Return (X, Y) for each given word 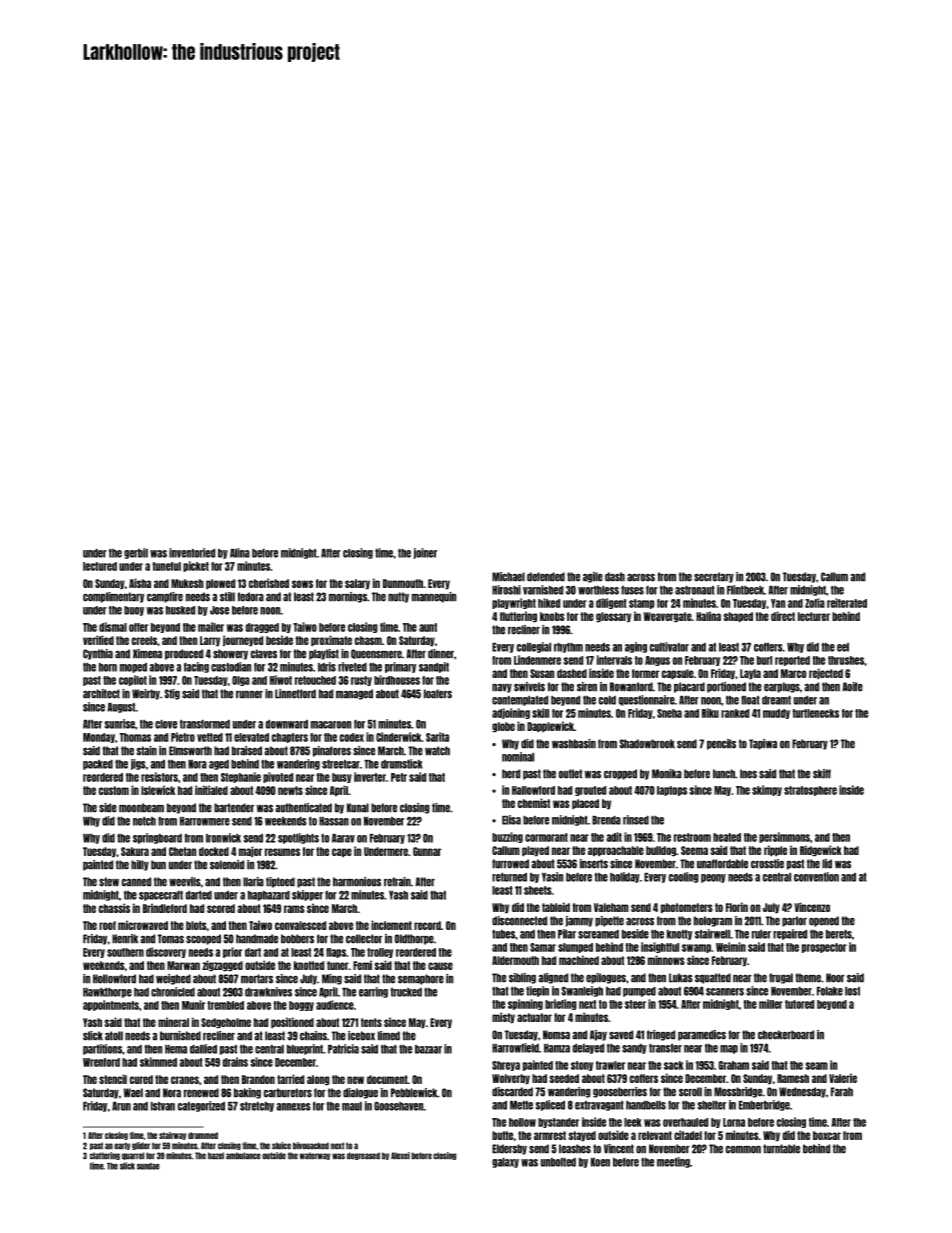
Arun (121, 1106)
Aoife (852, 687)
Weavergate (668, 617)
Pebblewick (414, 1093)
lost (852, 991)
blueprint (305, 1049)
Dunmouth (403, 583)
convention (816, 877)
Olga (241, 681)
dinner (441, 654)
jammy (579, 921)
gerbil (136, 553)
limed (389, 1036)
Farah (842, 1092)
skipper (307, 895)
